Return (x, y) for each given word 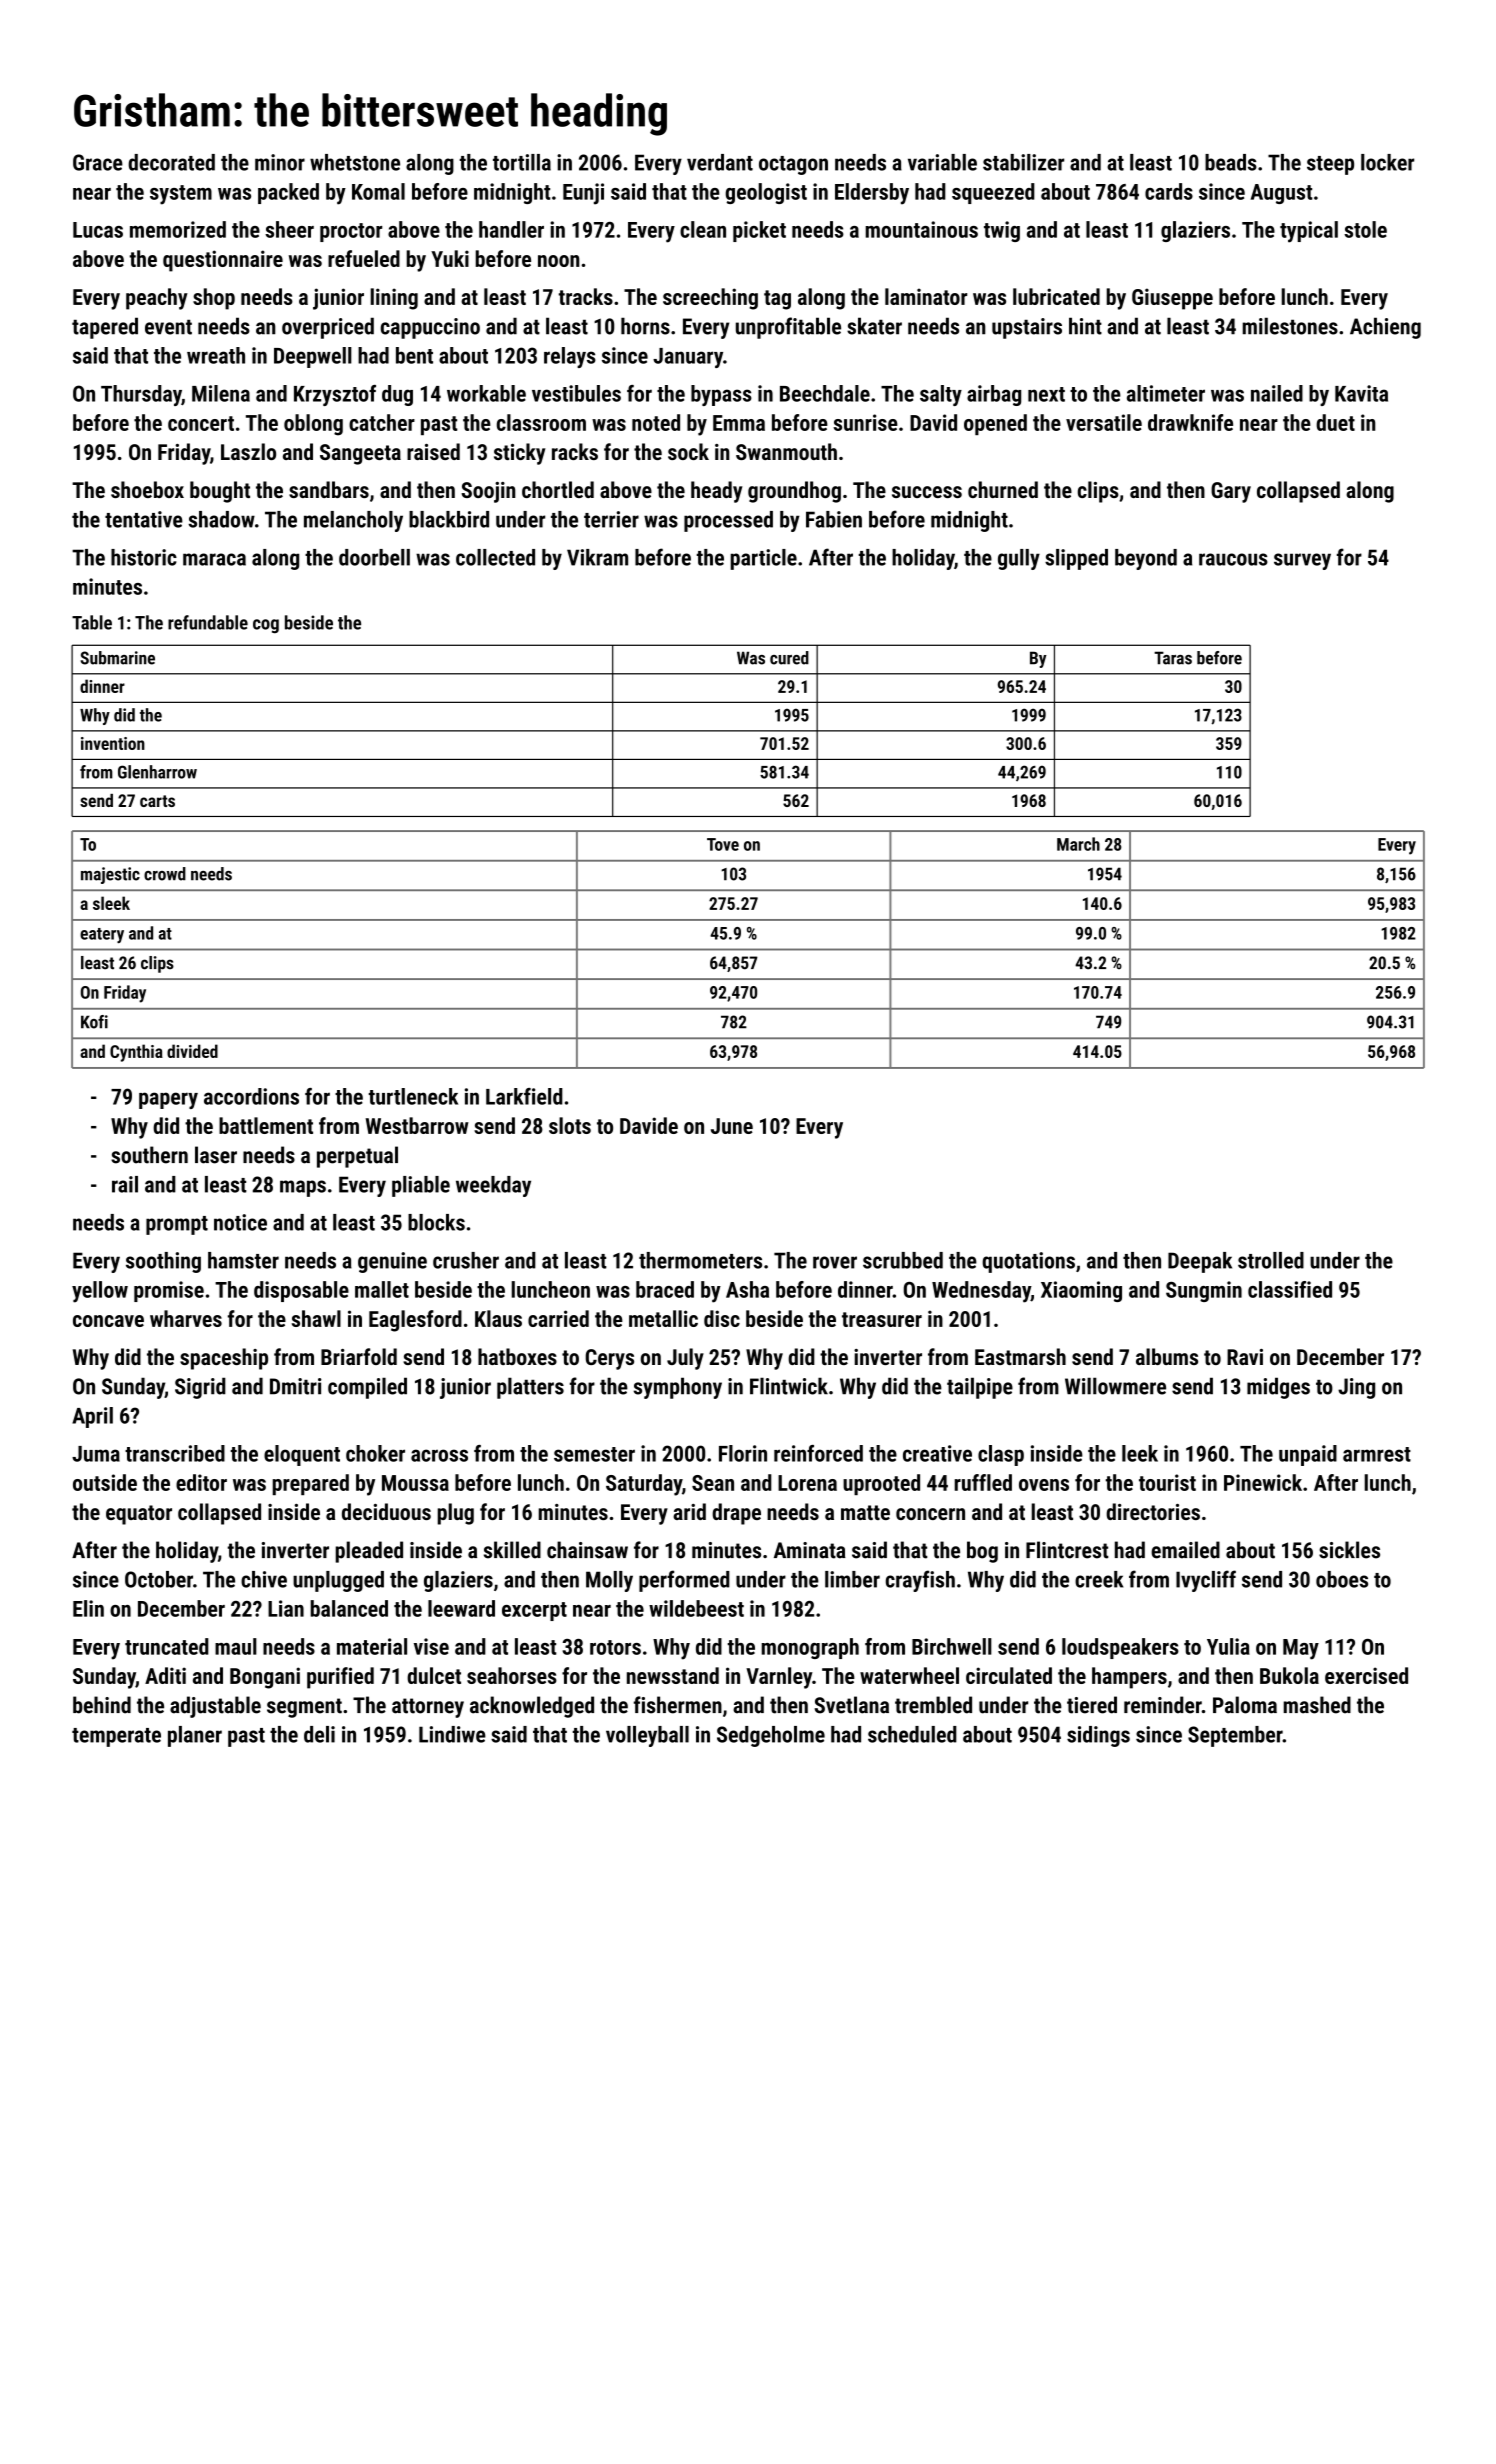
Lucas (98, 230)
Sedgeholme (771, 1736)
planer (195, 1736)
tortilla (522, 162)
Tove (723, 844)
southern (149, 1155)
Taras (1173, 658)
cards (1169, 191)
